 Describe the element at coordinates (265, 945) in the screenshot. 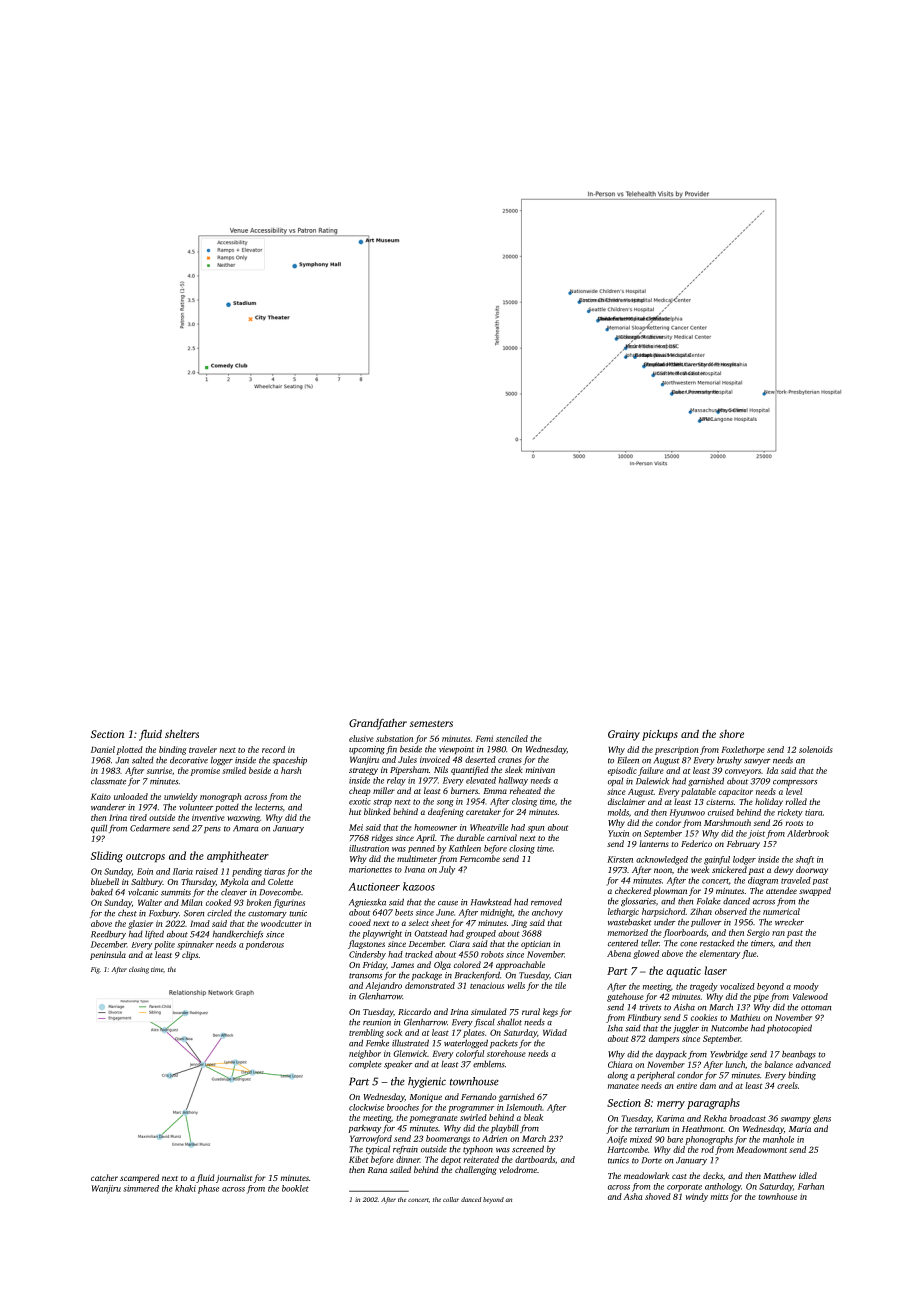

I see `ponderous` at that location.
